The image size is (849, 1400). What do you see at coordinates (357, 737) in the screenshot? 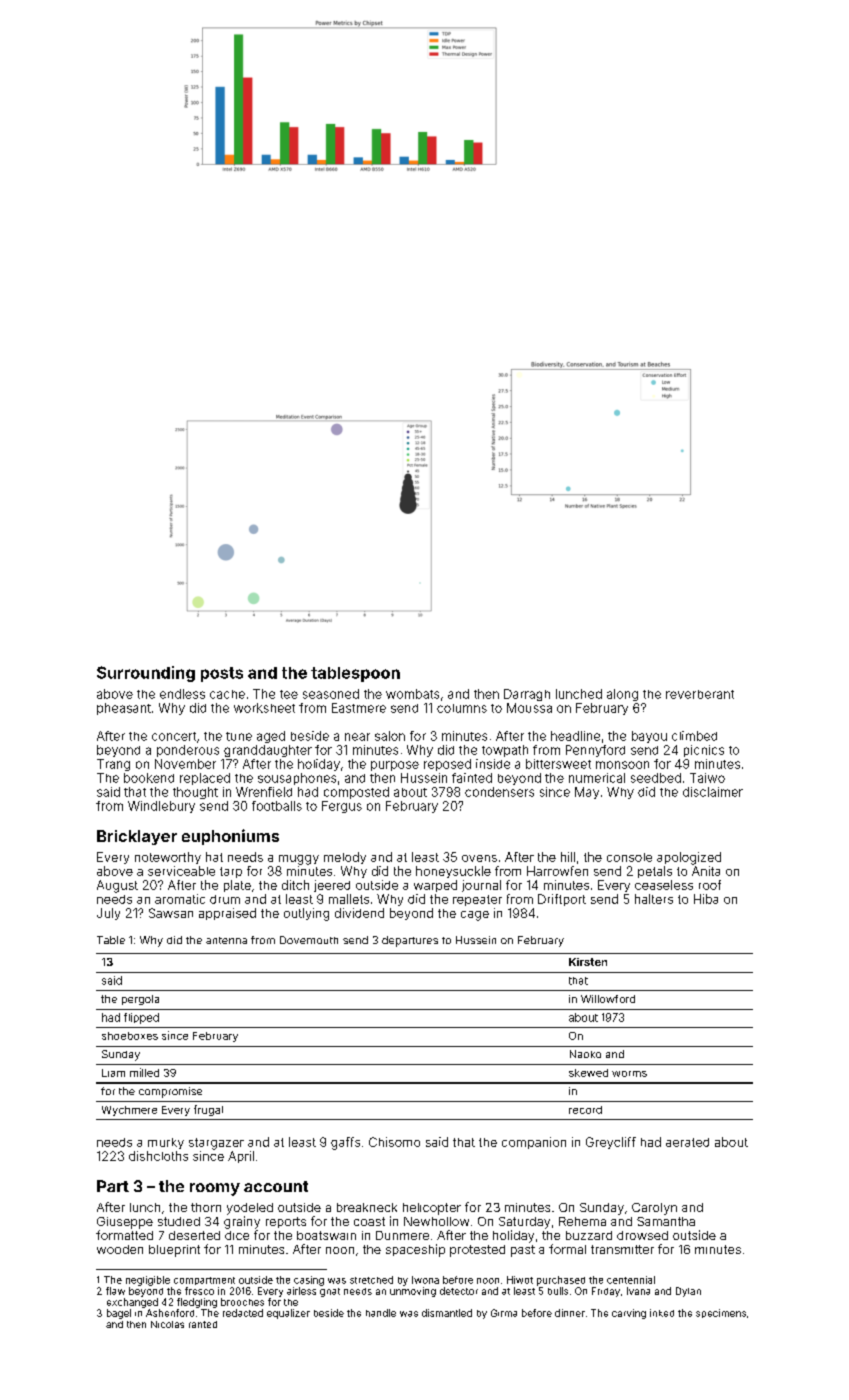
I see `near` at bounding box center [357, 737].
